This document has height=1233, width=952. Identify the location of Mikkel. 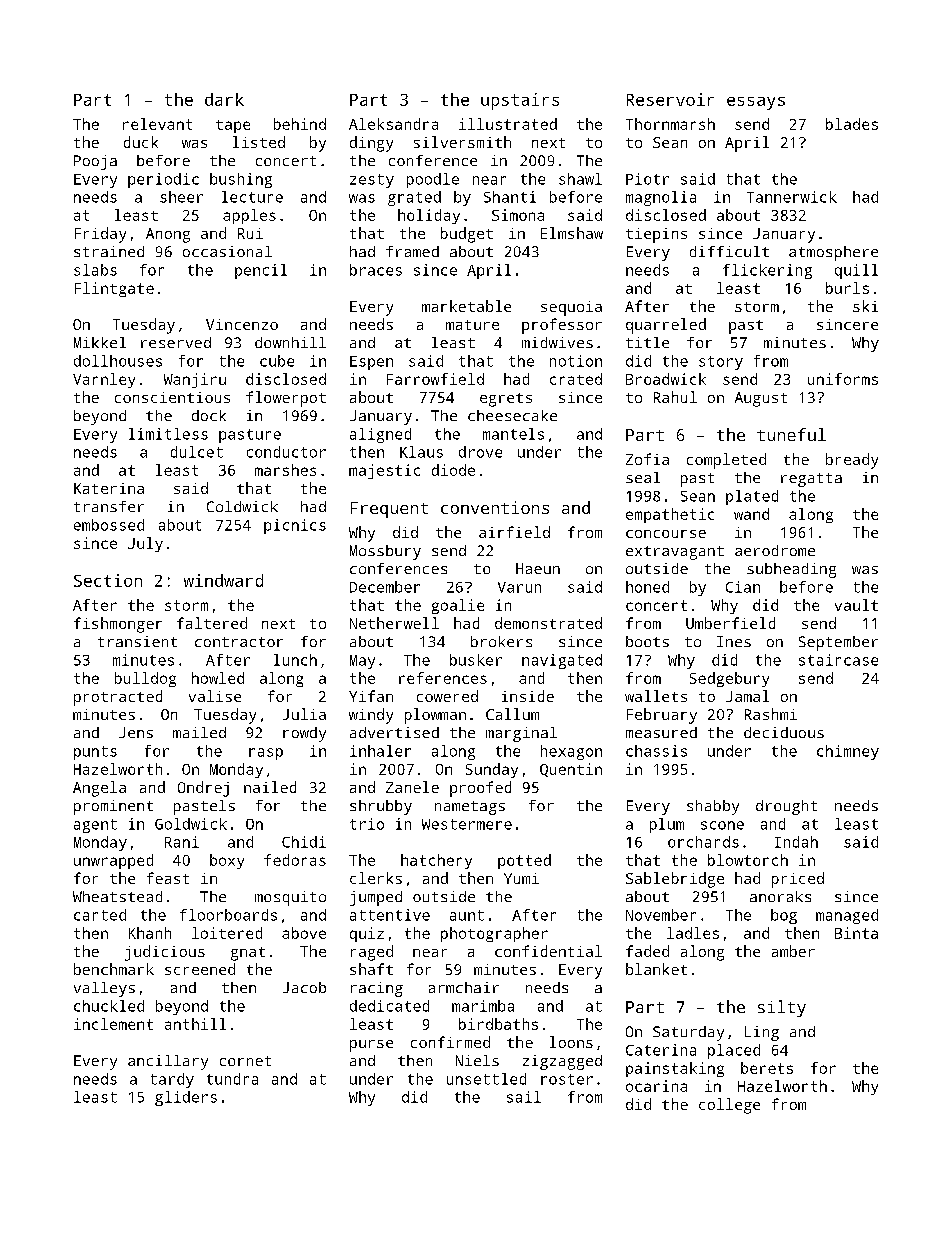
(100, 342).
